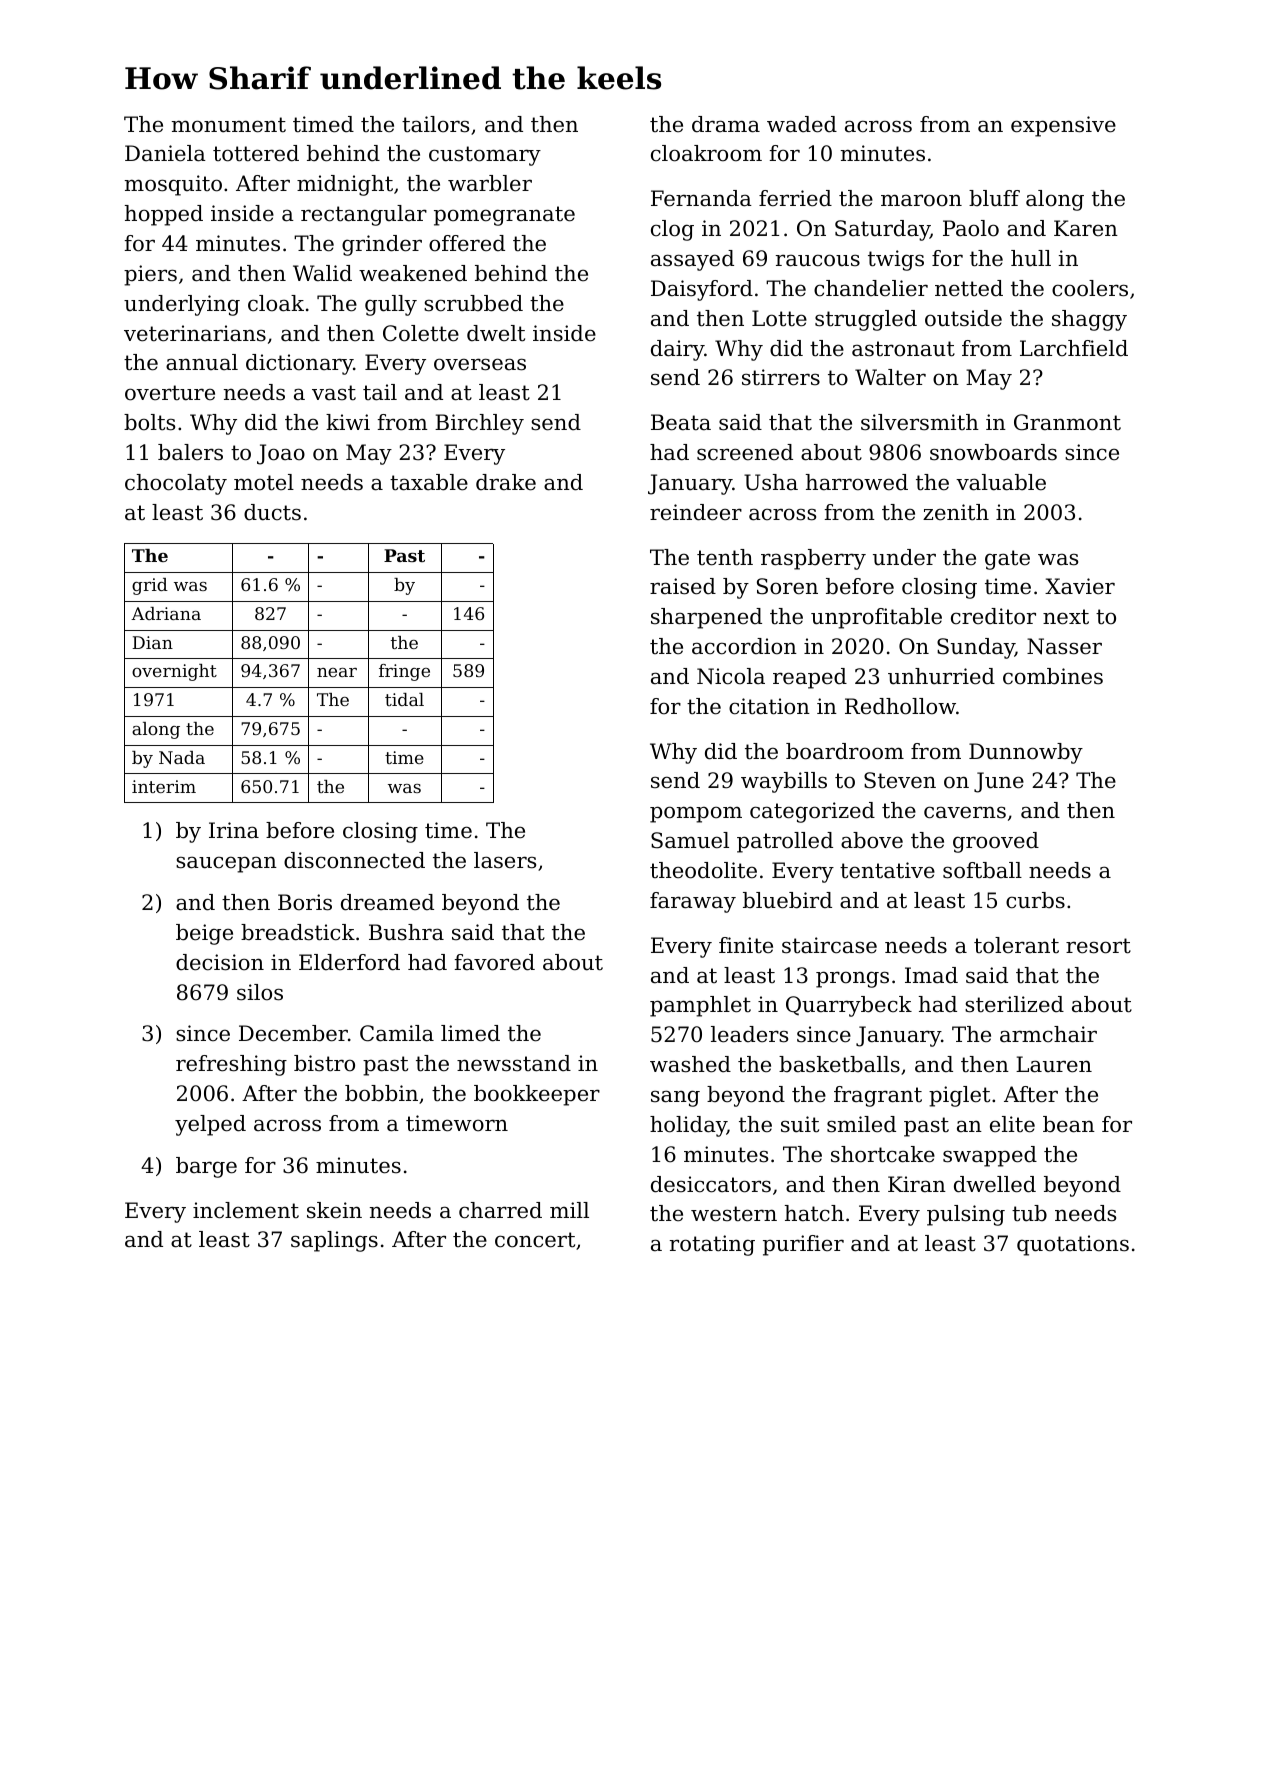 This screenshot has height=1783, width=1261. What do you see at coordinates (1073, 1245) in the screenshot?
I see `quotations` at bounding box center [1073, 1245].
